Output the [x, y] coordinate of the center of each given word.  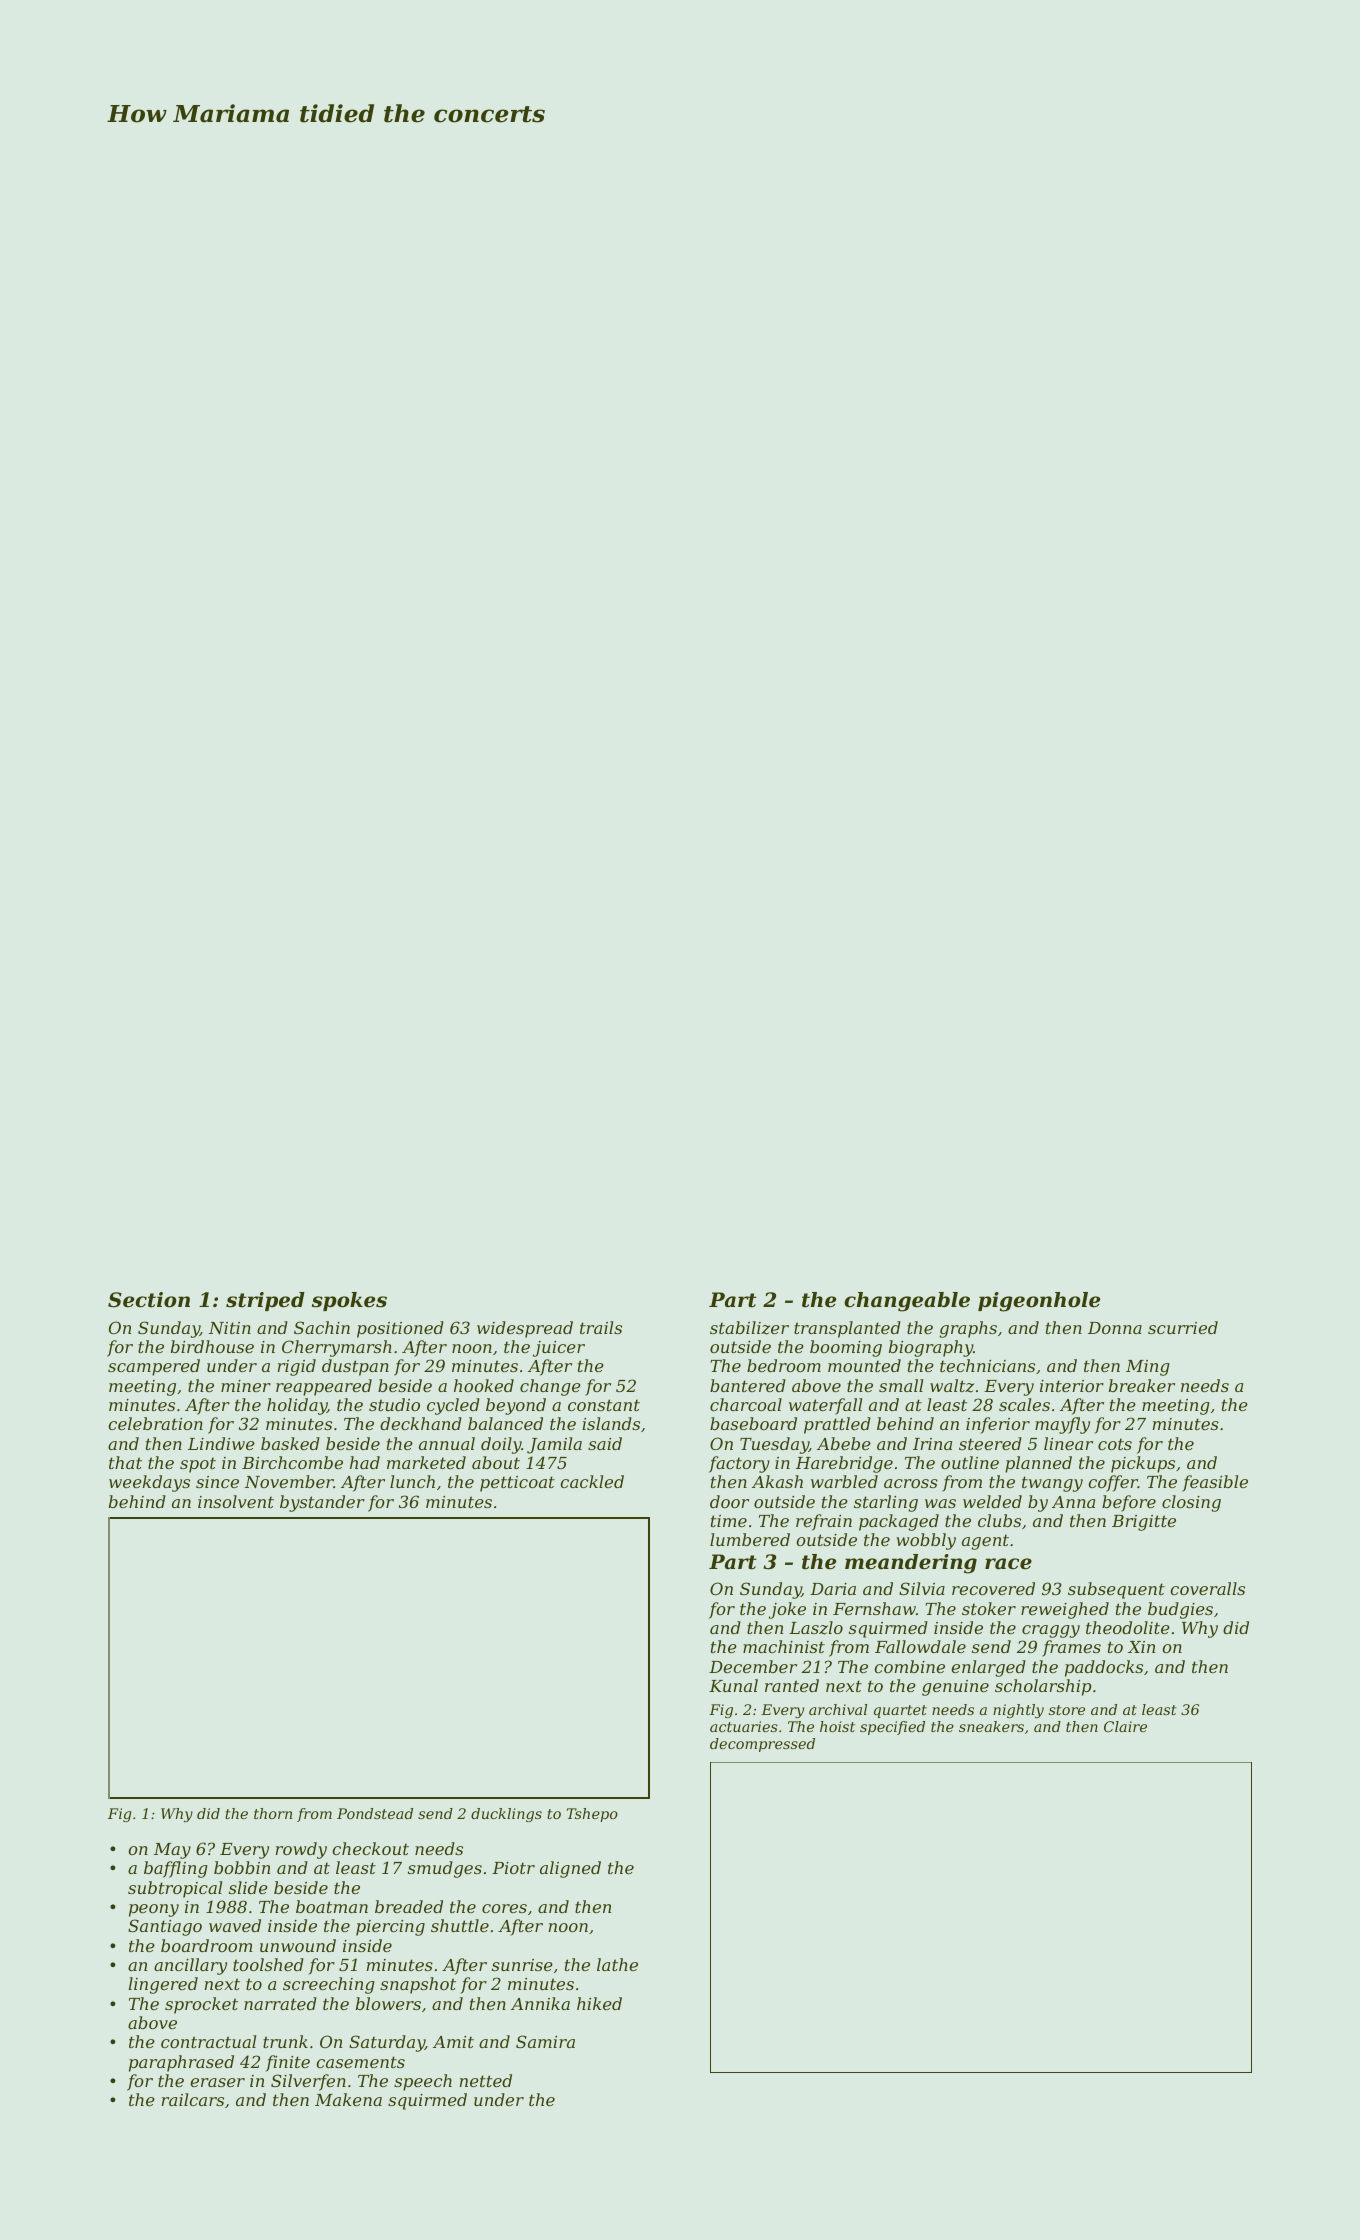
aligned [570, 1869]
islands [611, 1423]
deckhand [421, 1423]
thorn [273, 1813]
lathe [617, 1964]
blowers [388, 2003]
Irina [932, 1444]
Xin [1141, 1647]
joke [787, 1610]
